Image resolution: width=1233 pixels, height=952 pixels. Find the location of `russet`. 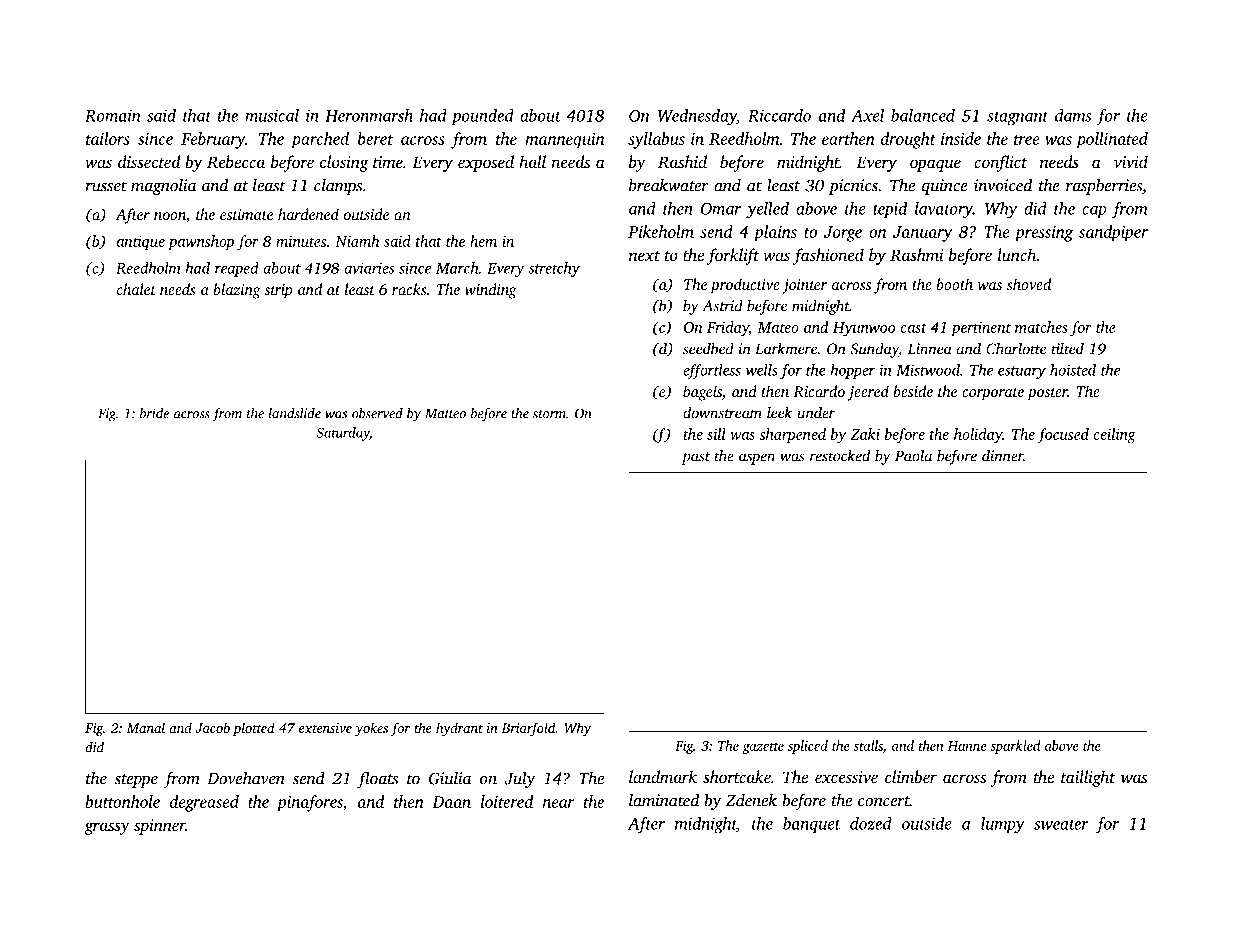

russet is located at coordinates (106, 186).
